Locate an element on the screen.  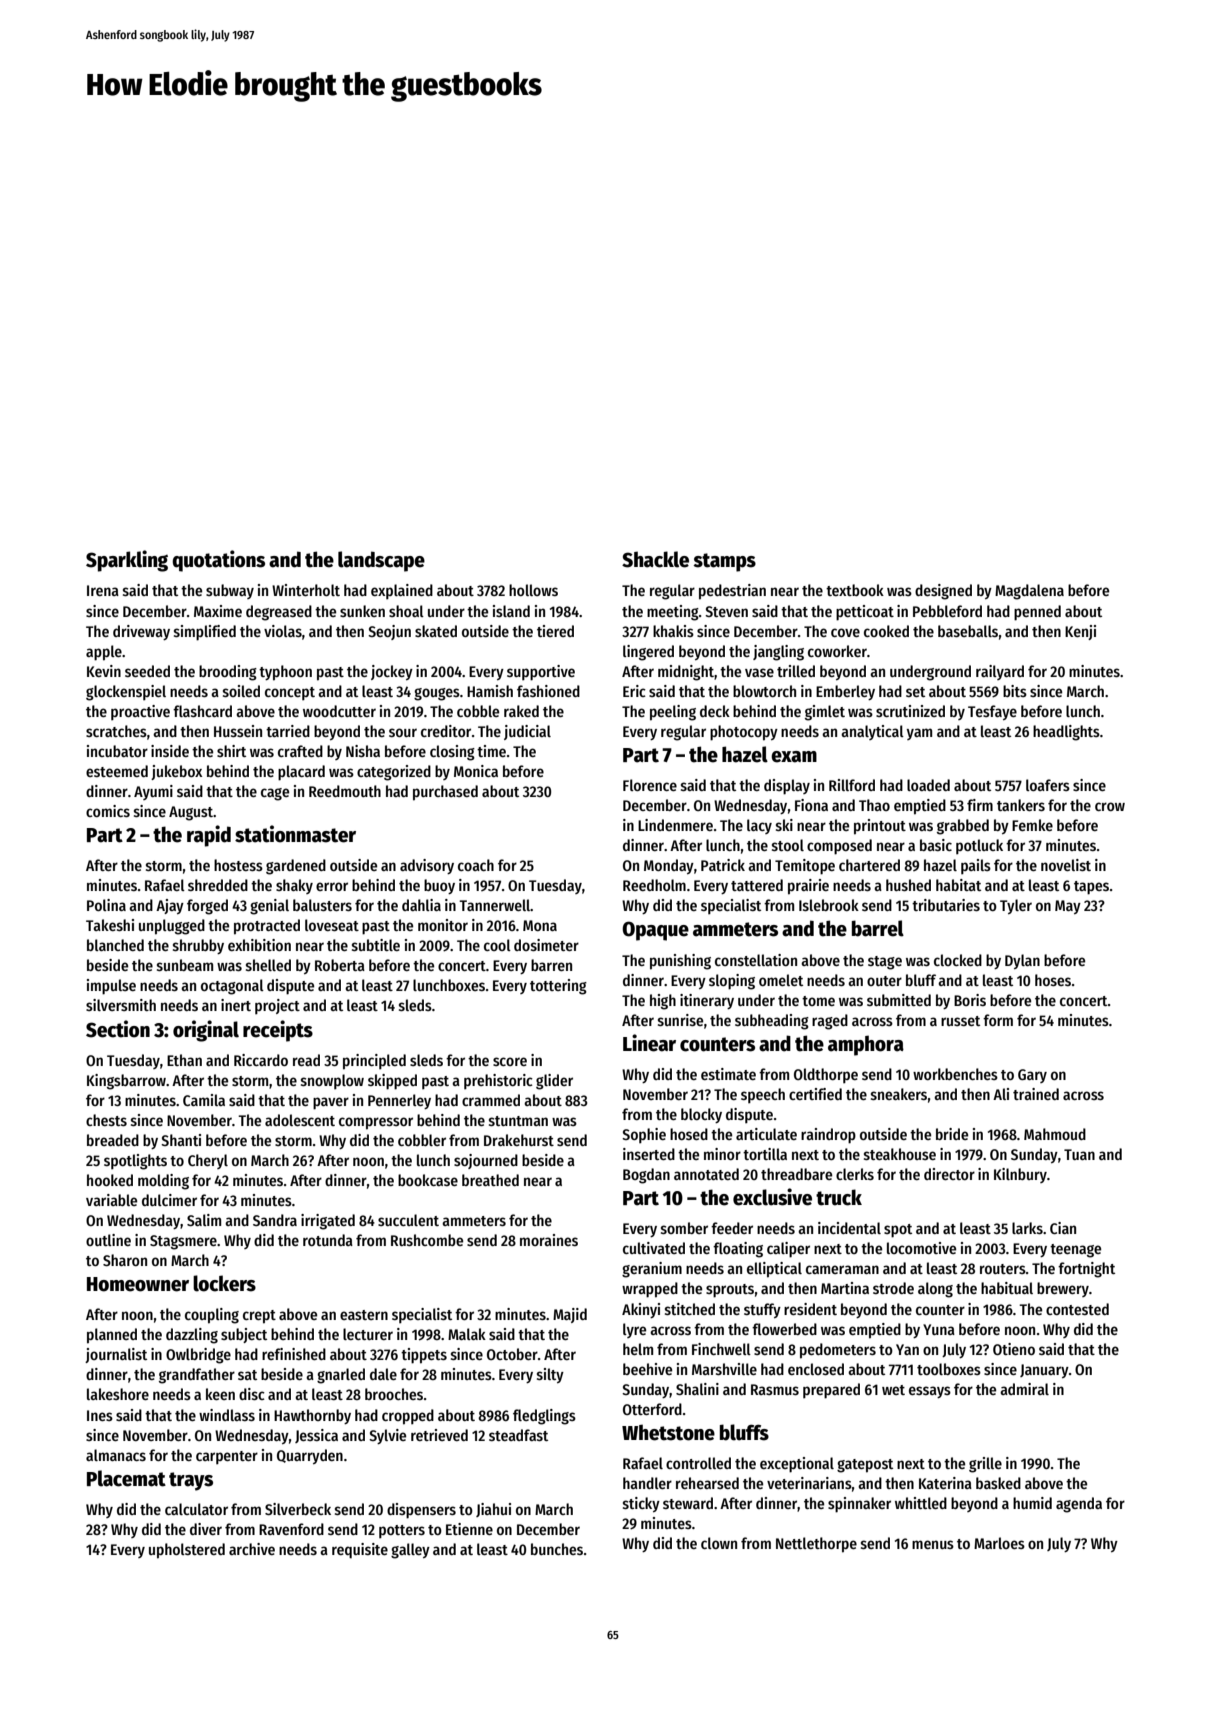
simplified is located at coordinates (205, 633).
